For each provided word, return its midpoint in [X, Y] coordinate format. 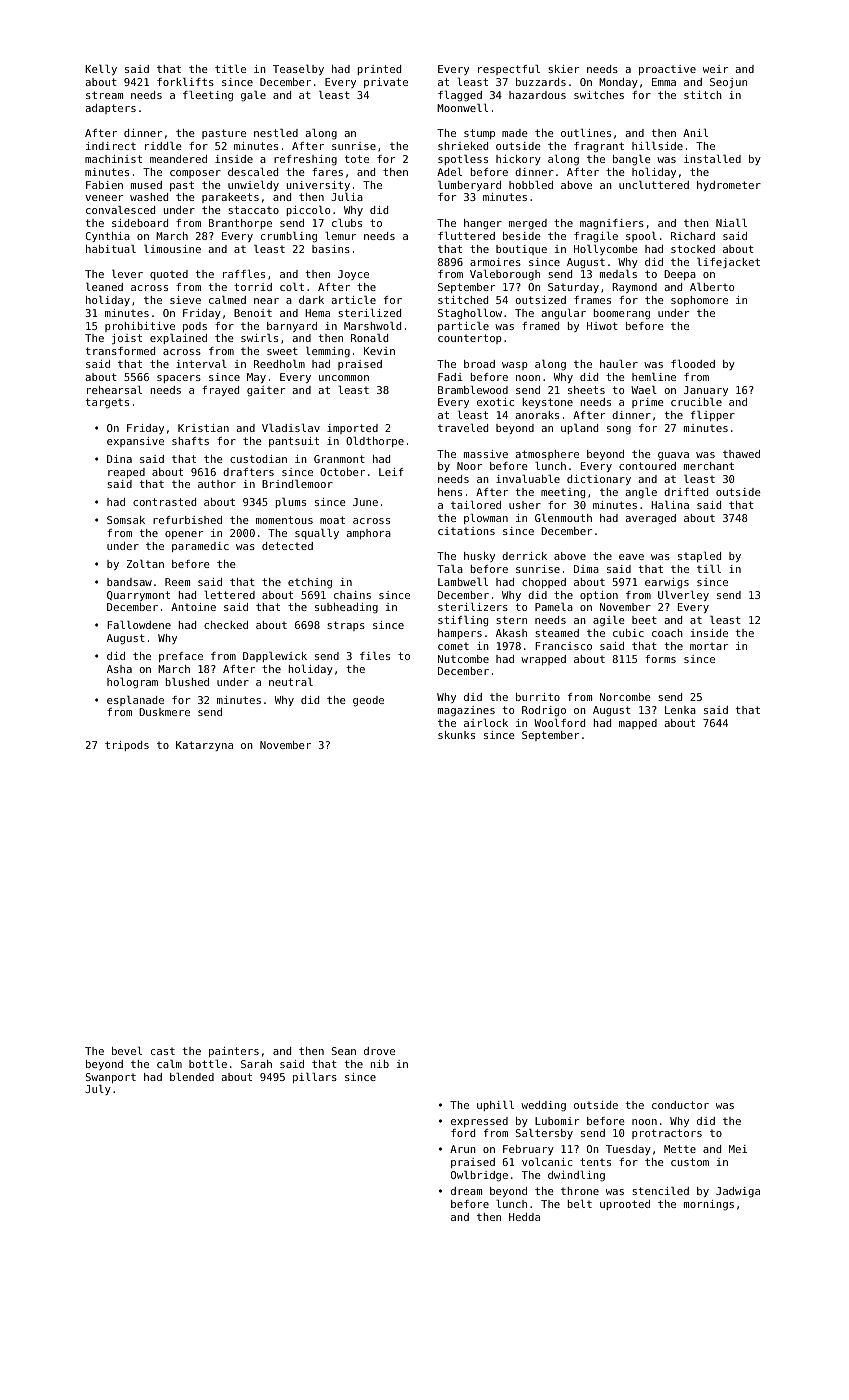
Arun [463, 1149]
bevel [127, 1051]
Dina [119, 459]
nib [380, 1064]
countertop [470, 339]
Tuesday [628, 1150]
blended [192, 1077]
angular [564, 314]
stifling [463, 621]
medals [618, 274]
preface [181, 657]
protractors [667, 1134]
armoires [495, 262]
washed [149, 197]
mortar [709, 646]
